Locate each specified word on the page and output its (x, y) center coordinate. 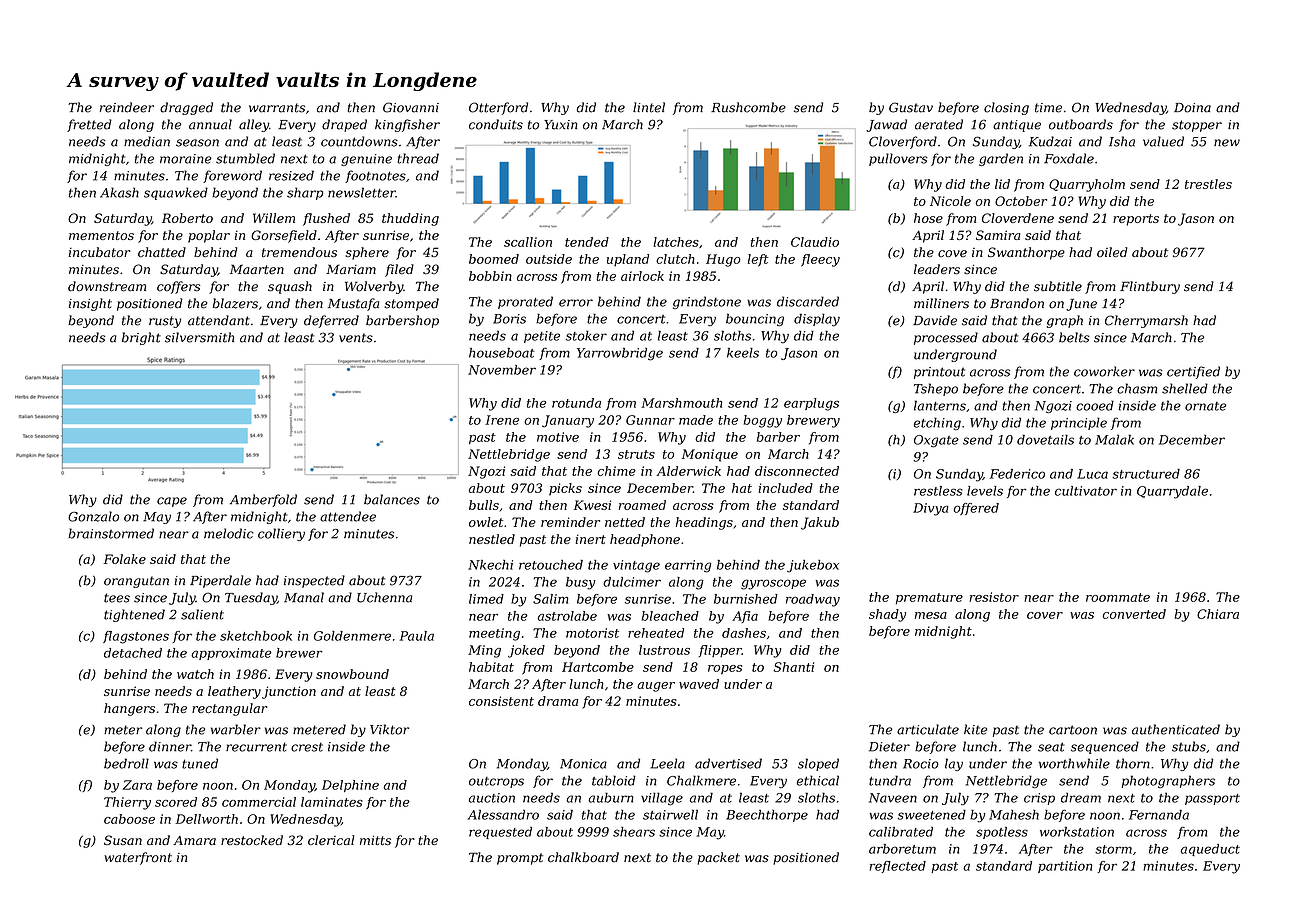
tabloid (614, 780)
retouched (551, 565)
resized (291, 175)
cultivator (1086, 491)
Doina (1192, 108)
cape (172, 502)
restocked (252, 840)
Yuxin (561, 125)
